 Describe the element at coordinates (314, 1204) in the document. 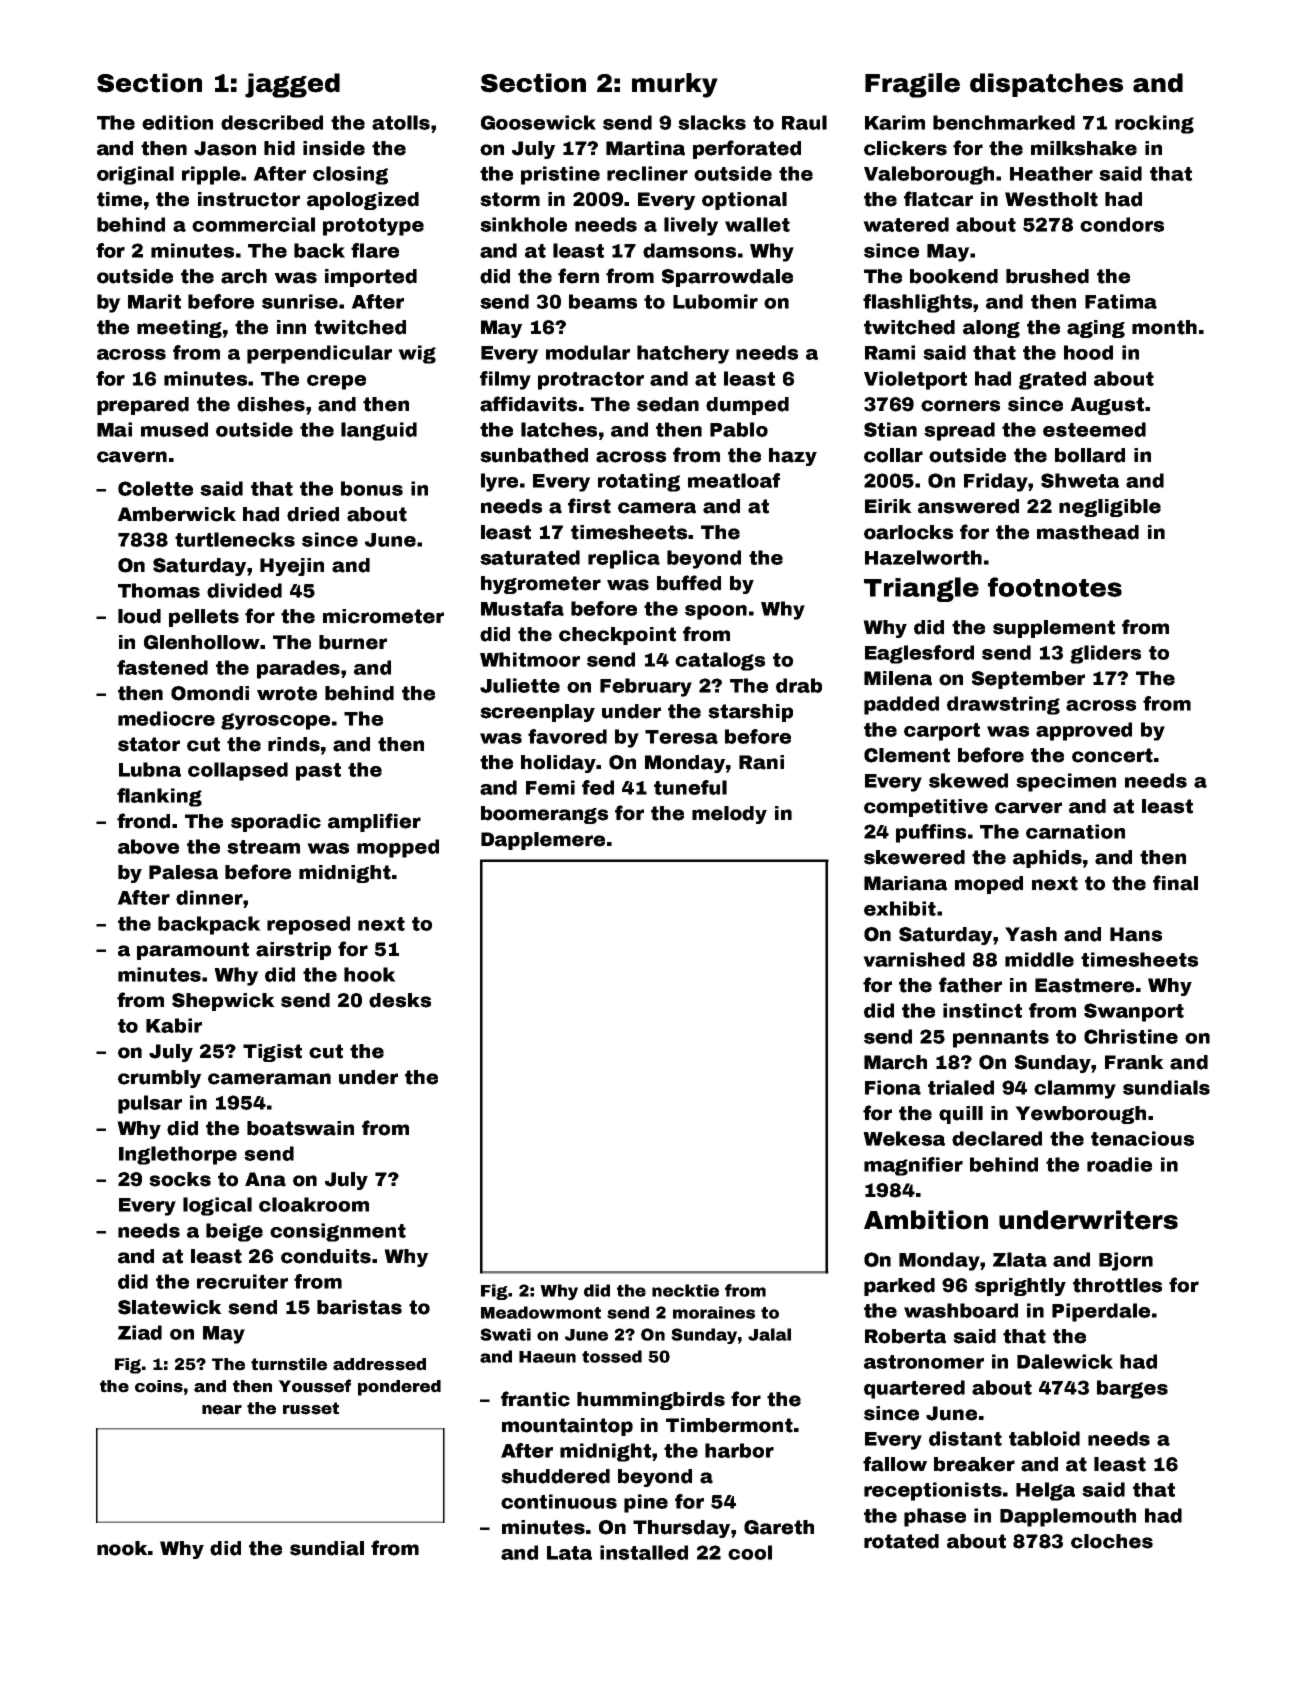

I see `cloakroom` at that location.
